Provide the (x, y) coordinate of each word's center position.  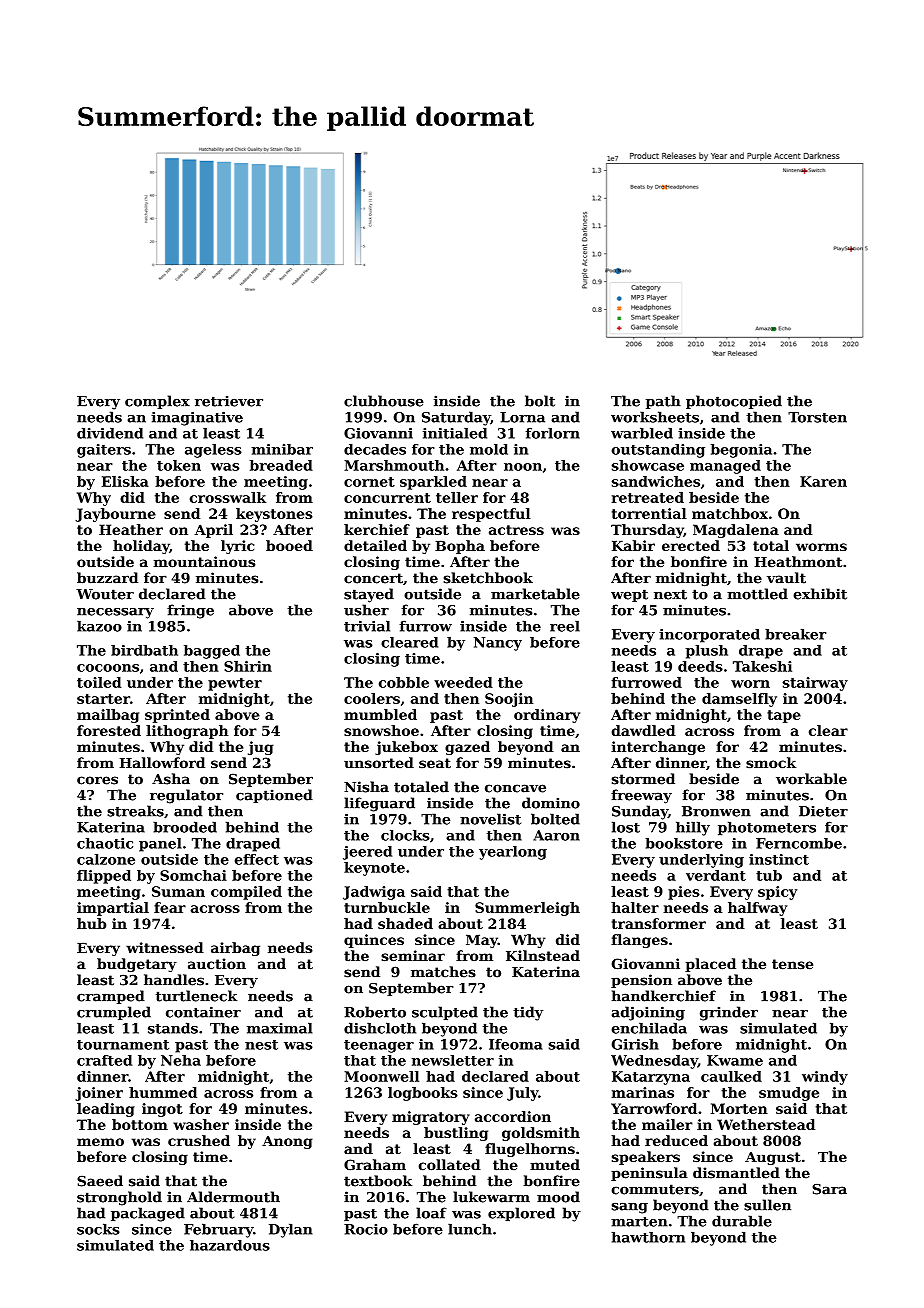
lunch (470, 1229)
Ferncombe (799, 843)
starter (103, 699)
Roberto (375, 1012)
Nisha (366, 787)
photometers (767, 828)
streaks (135, 811)
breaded (281, 465)
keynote (374, 869)
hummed (163, 1092)
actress (516, 530)
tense (792, 964)
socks (98, 1229)
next (670, 594)
